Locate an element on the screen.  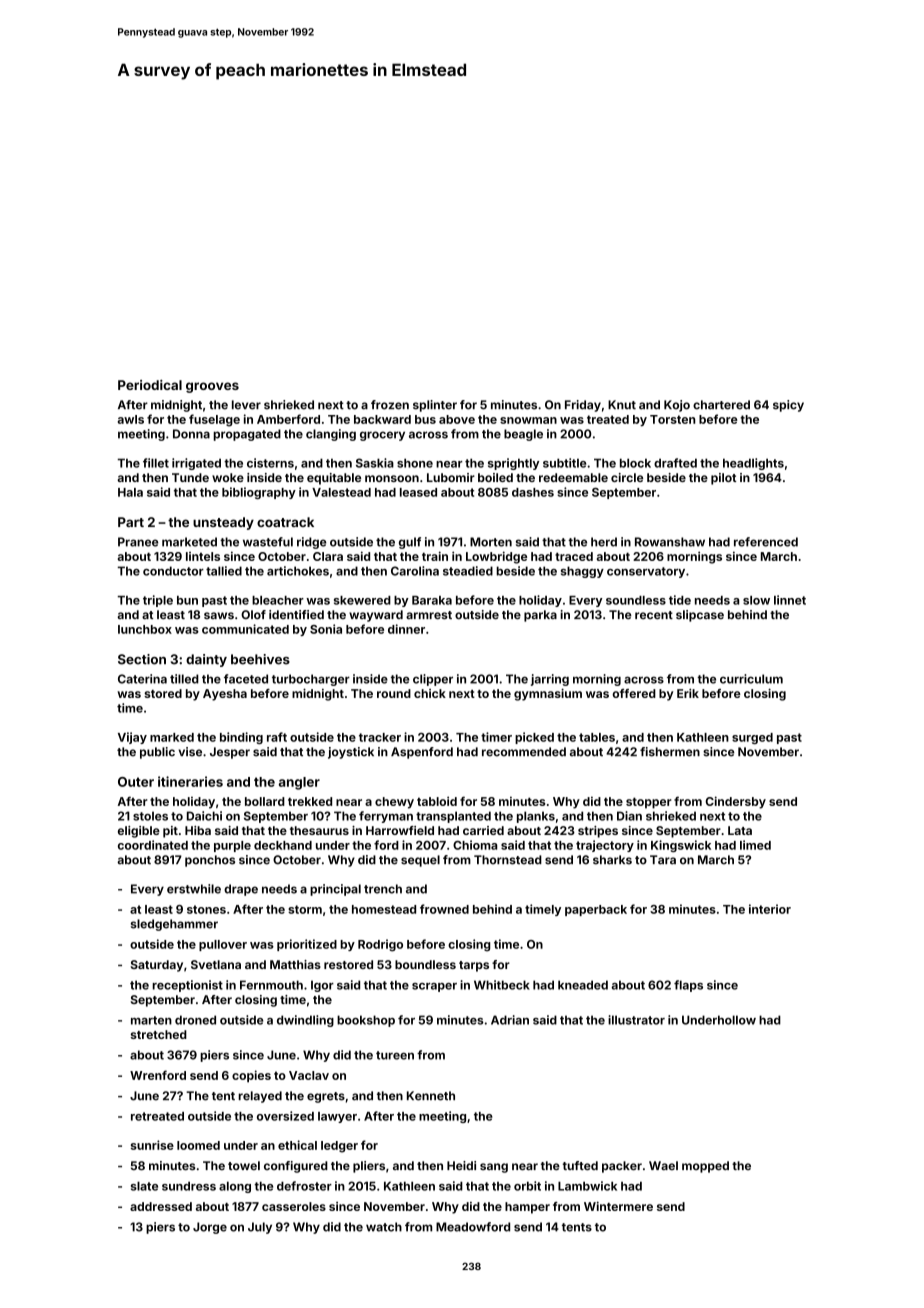
Pranee is located at coordinates (138, 542).
